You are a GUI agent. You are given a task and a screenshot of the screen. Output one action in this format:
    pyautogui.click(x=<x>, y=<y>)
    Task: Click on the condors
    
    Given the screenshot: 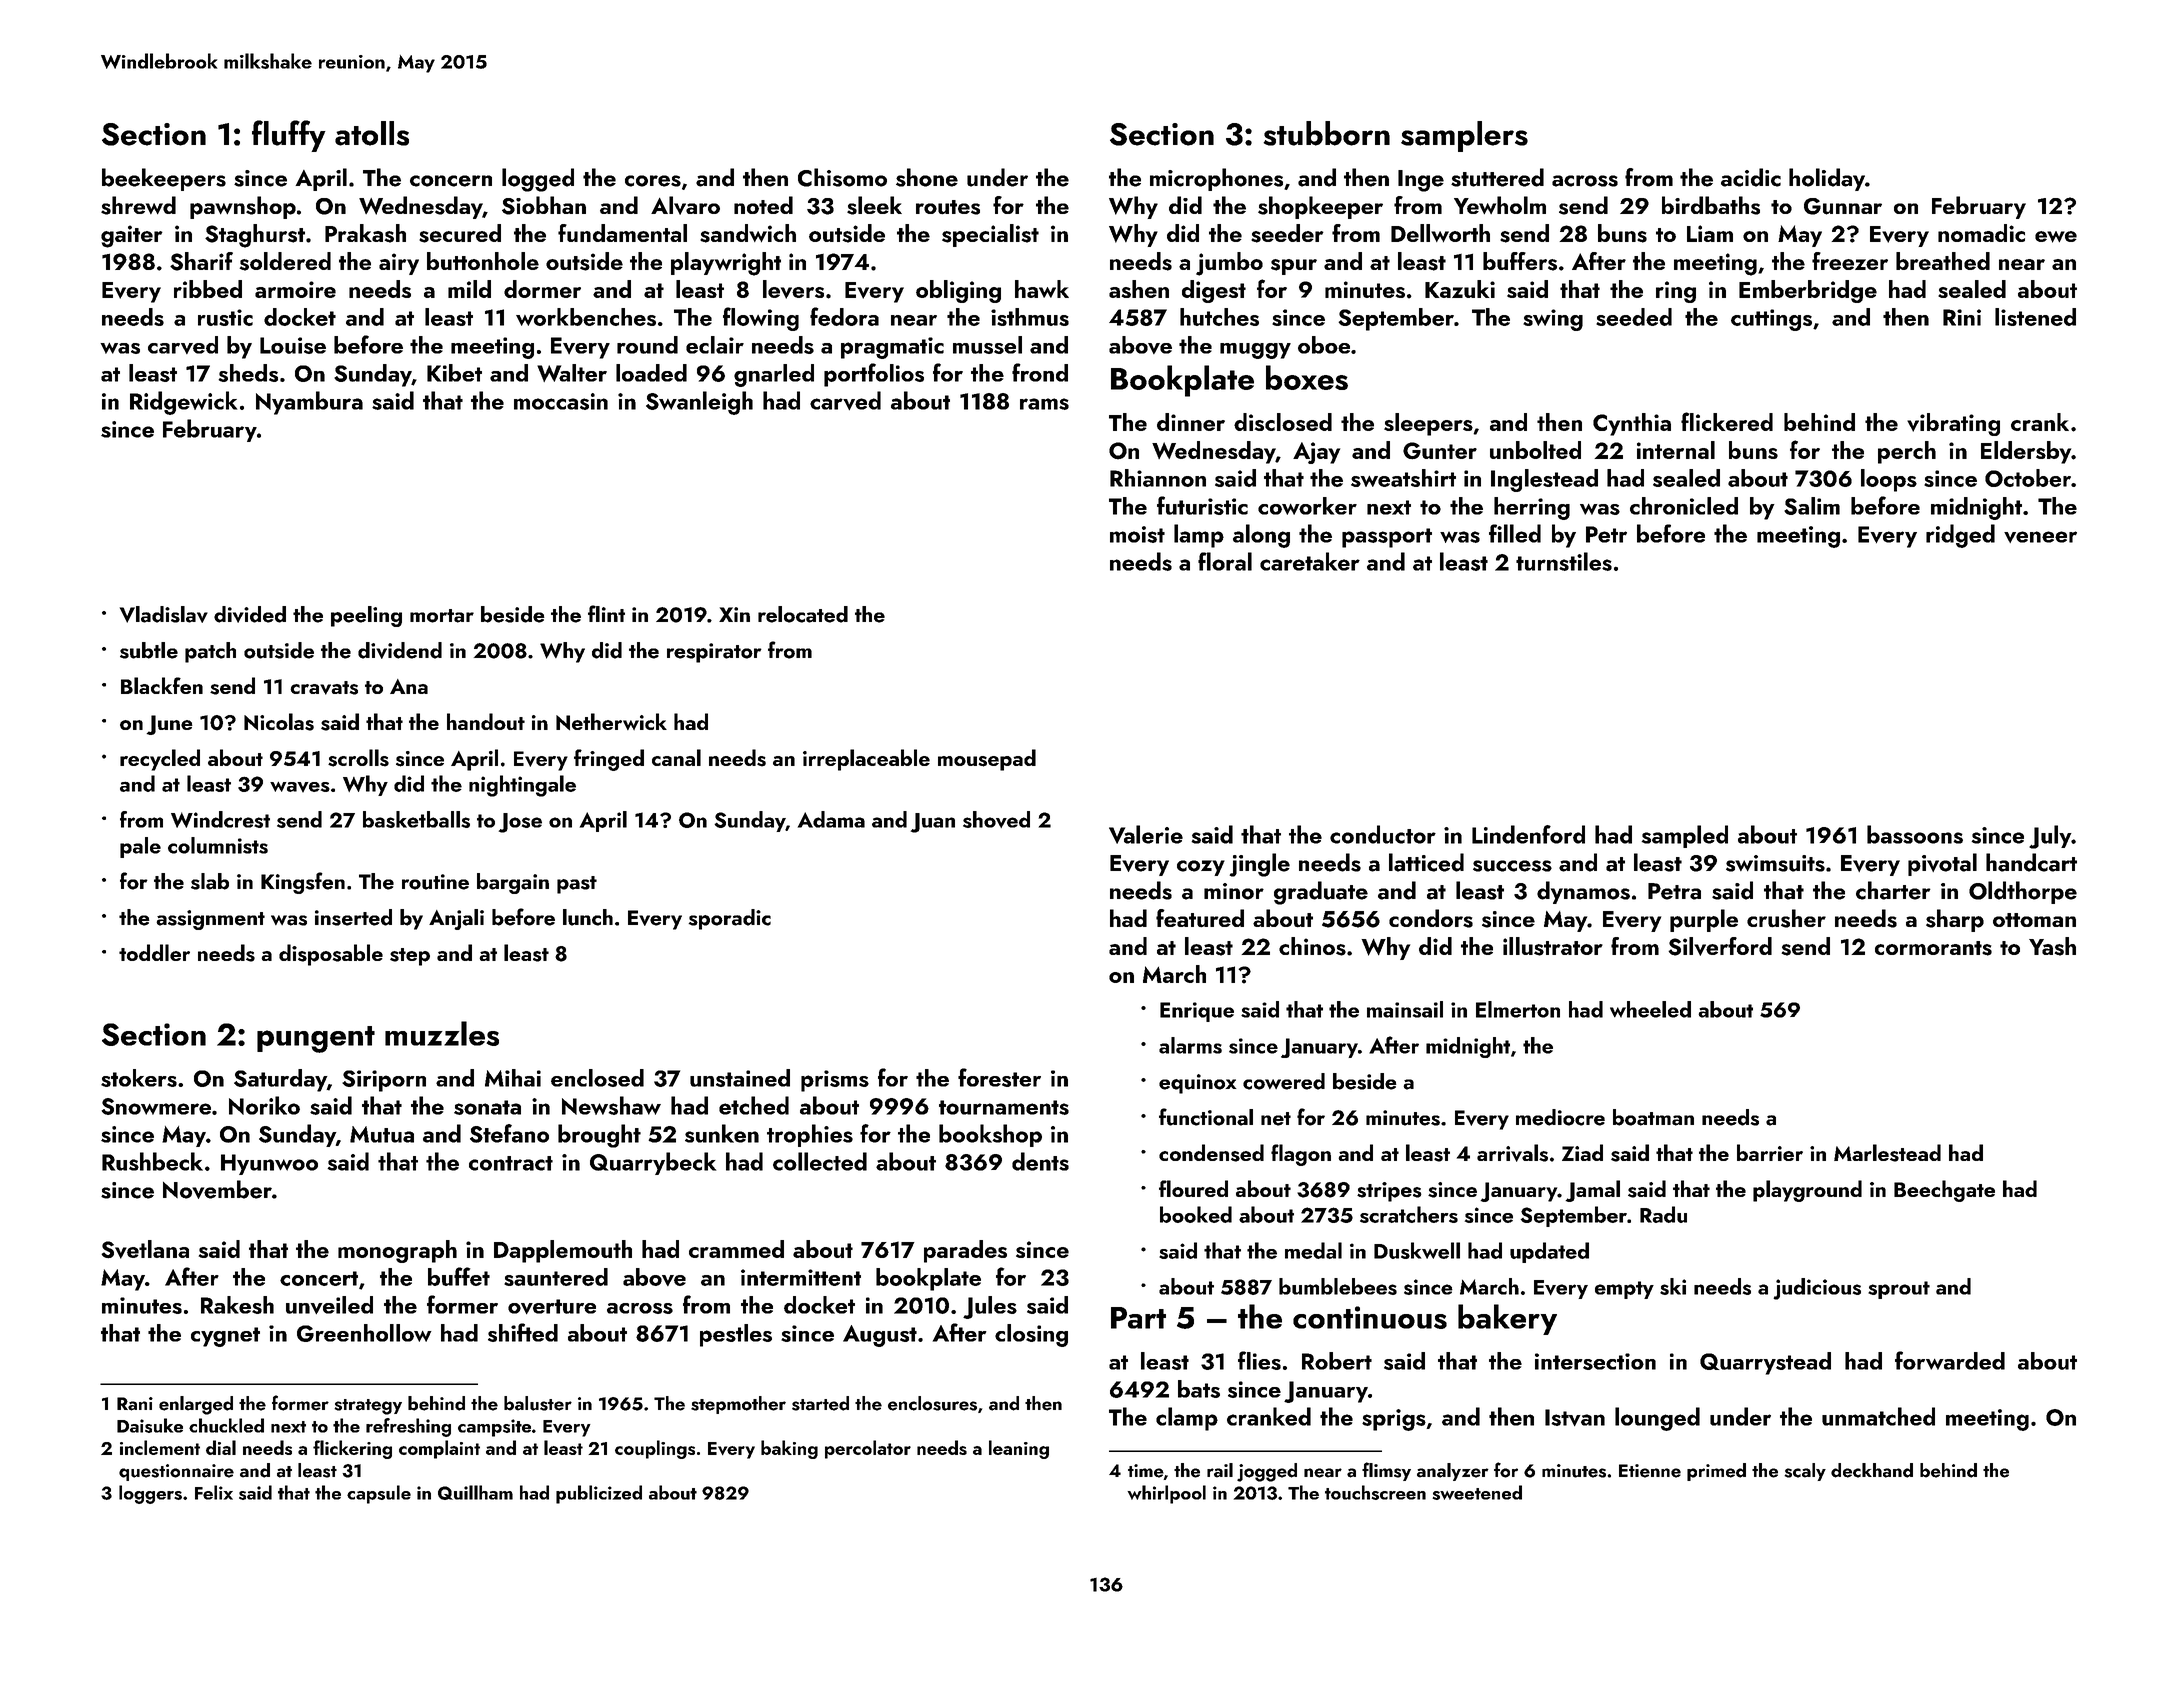 What is the action you would take?
    pyautogui.click(x=1431, y=918)
